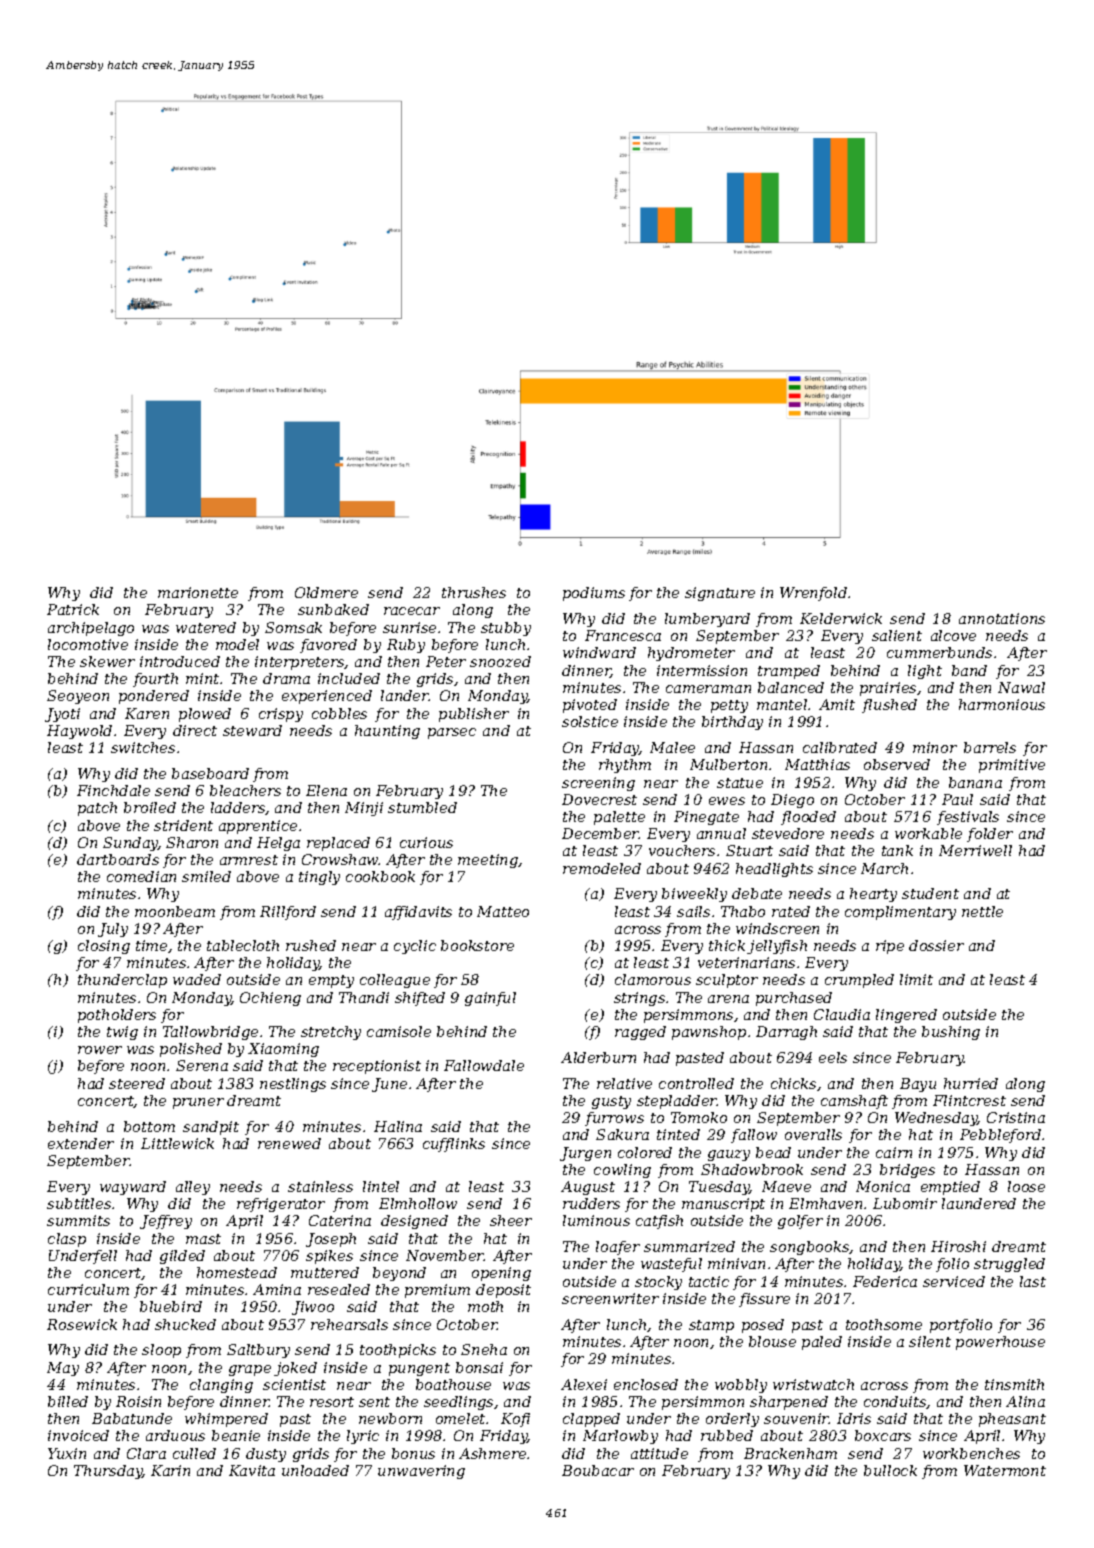 Image resolution: width=1094 pixels, height=1548 pixels. I want to click on Boubacar, so click(598, 1470).
